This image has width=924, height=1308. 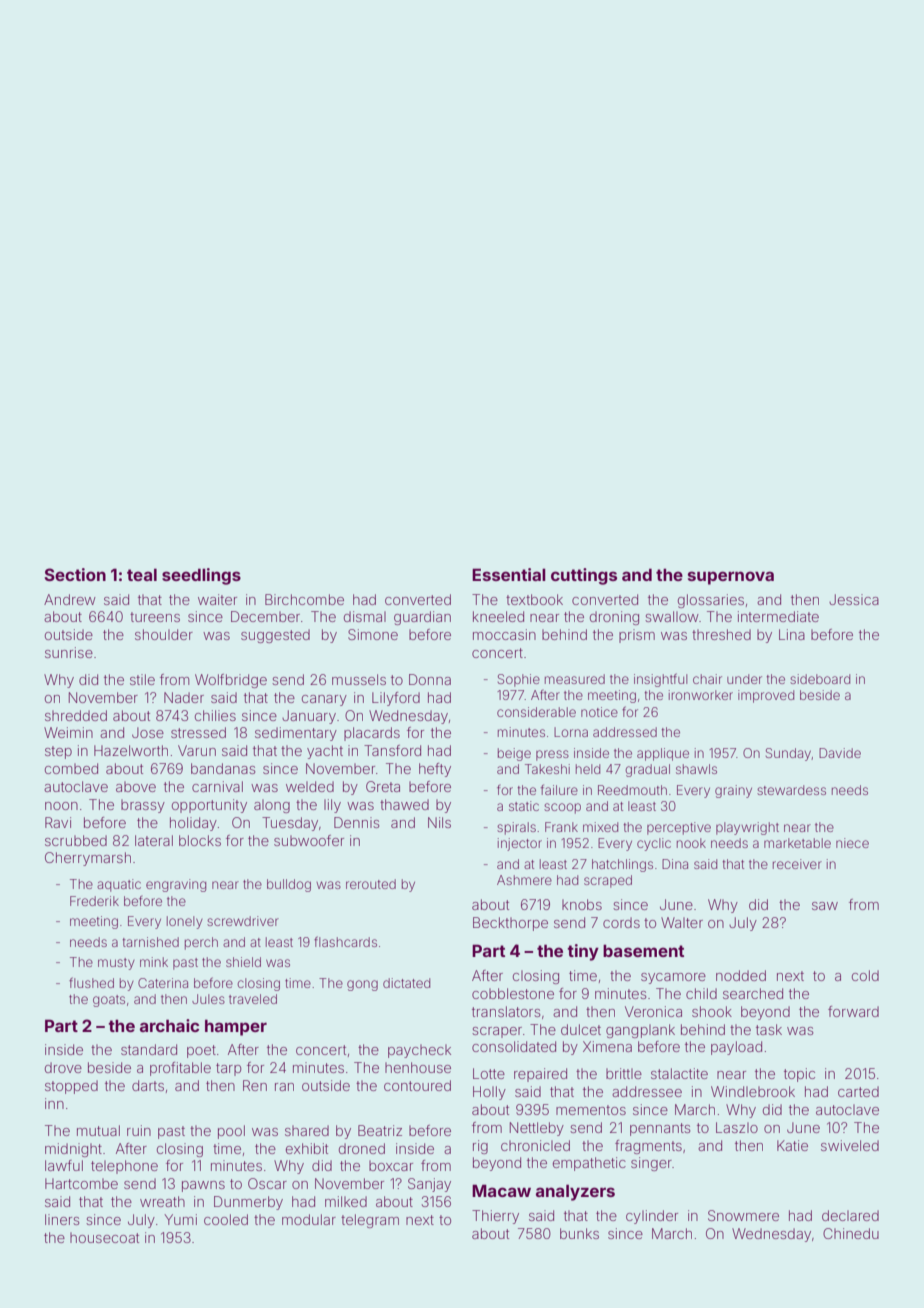 What do you see at coordinates (791, 790) in the image?
I see `stewardess` at bounding box center [791, 790].
